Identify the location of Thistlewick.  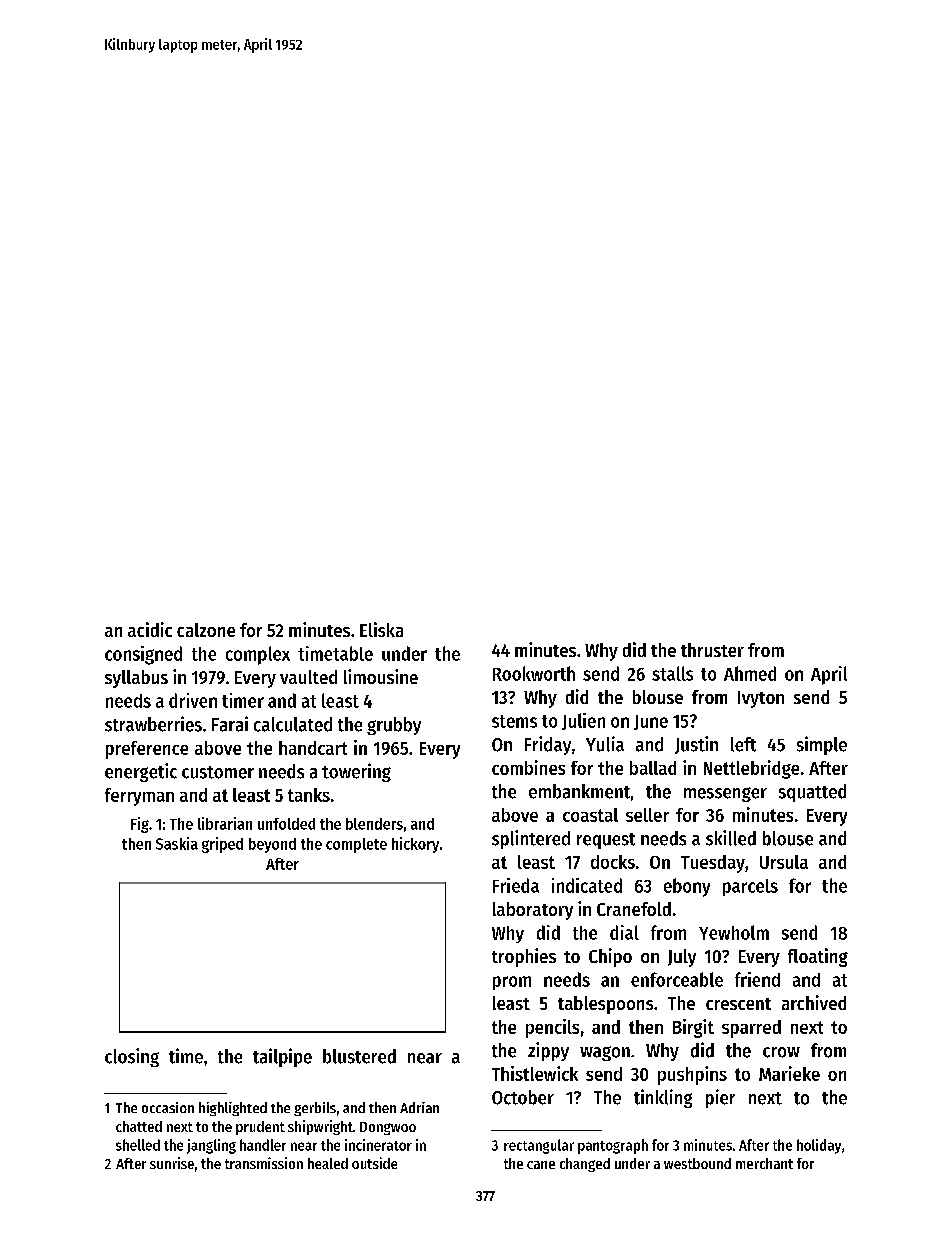
(535, 1073).
